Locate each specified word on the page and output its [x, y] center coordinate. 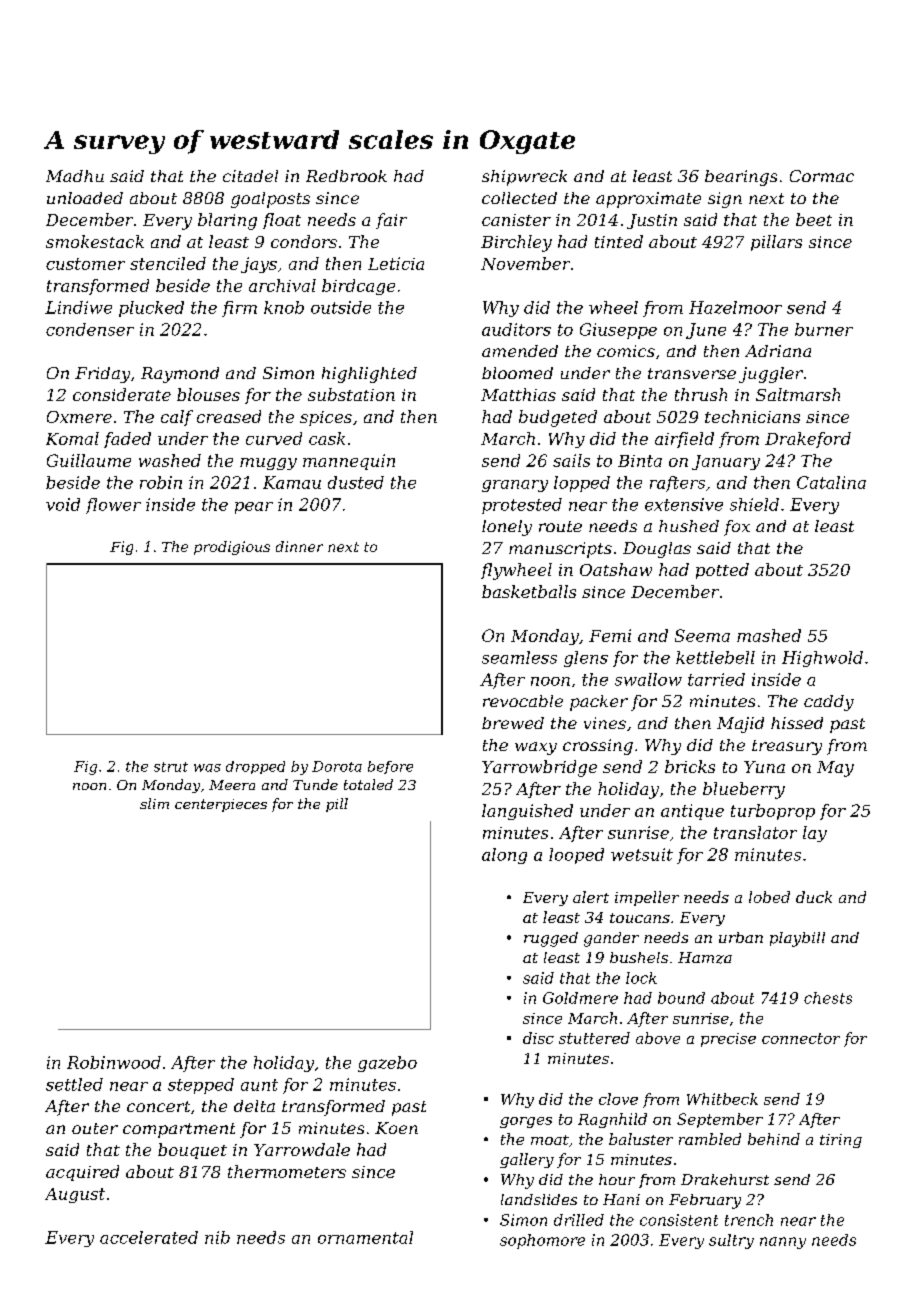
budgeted [558, 418]
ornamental [365, 1237]
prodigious [232, 548]
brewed [513, 723]
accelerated [149, 1237]
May [835, 769]
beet [814, 219]
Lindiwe [78, 307]
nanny [783, 1243]
